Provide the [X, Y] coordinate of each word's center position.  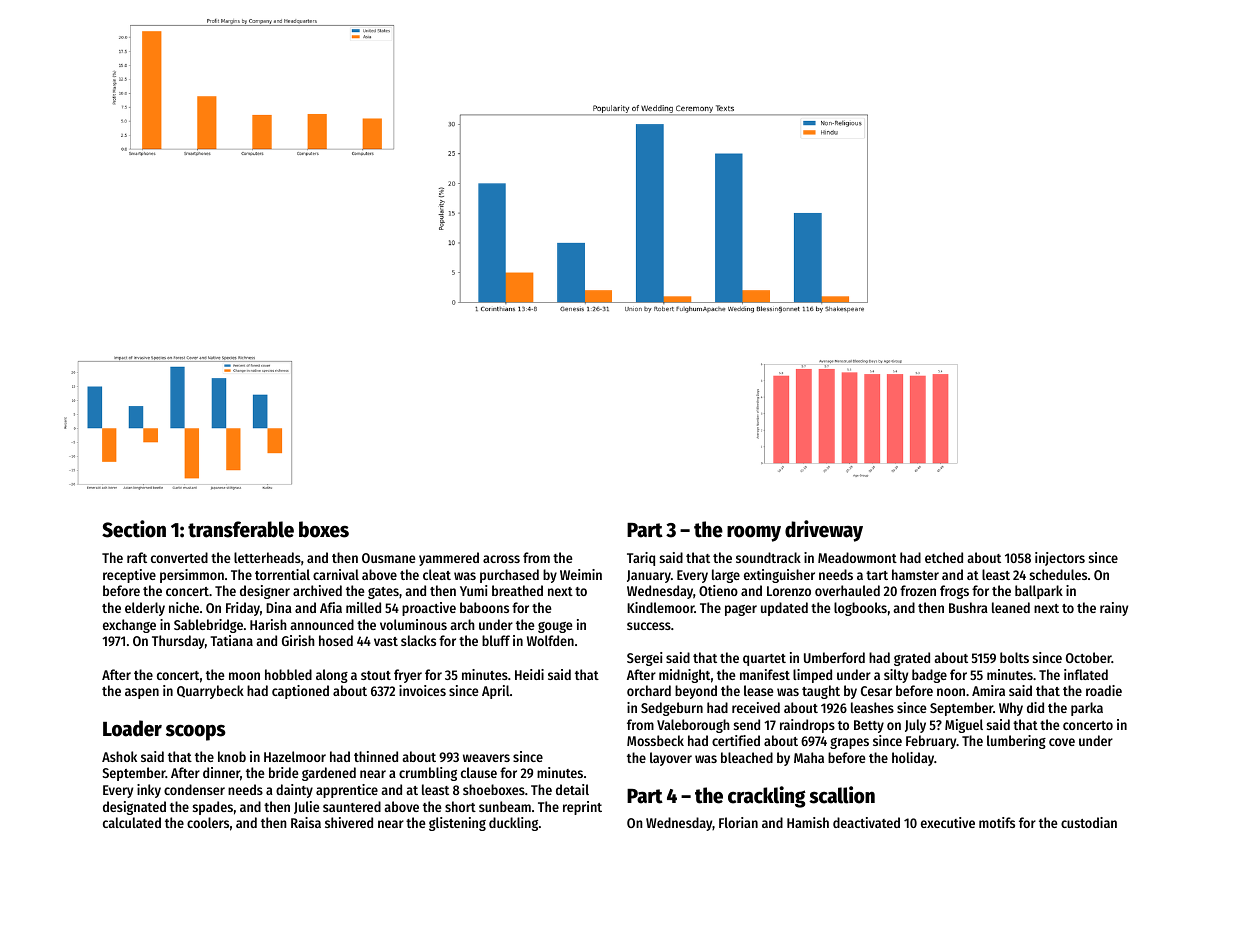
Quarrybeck [210, 692]
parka [1087, 709]
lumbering [1016, 742]
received [756, 707]
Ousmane [388, 558]
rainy [1114, 609]
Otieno [718, 590]
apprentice [347, 791]
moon [244, 676]
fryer [408, 676]
